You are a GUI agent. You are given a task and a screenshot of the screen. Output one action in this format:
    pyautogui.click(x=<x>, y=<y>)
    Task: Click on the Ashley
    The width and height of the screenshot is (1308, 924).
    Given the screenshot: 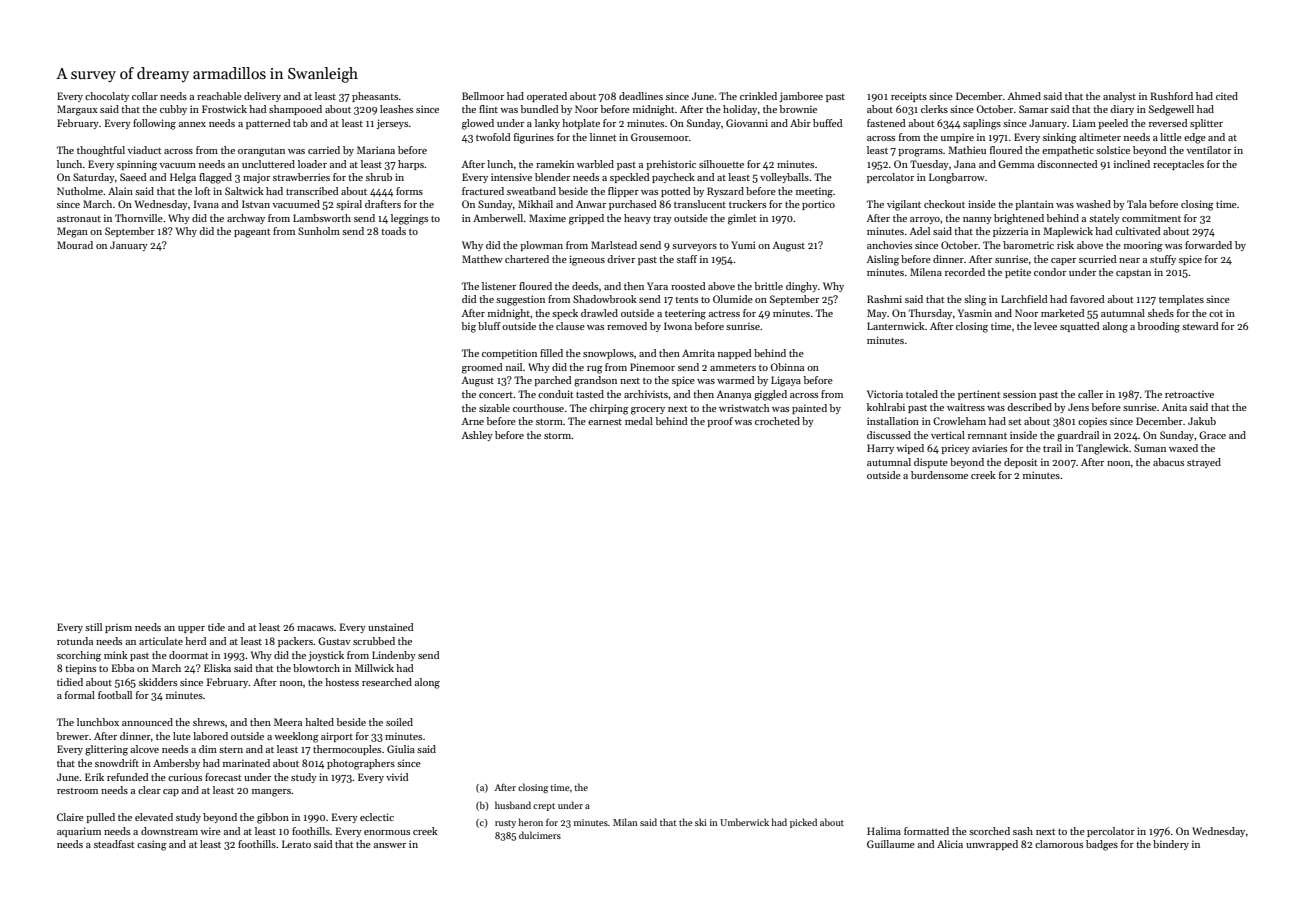 What is the action you would take?
    pyautogui.click(x=477, y=436)
